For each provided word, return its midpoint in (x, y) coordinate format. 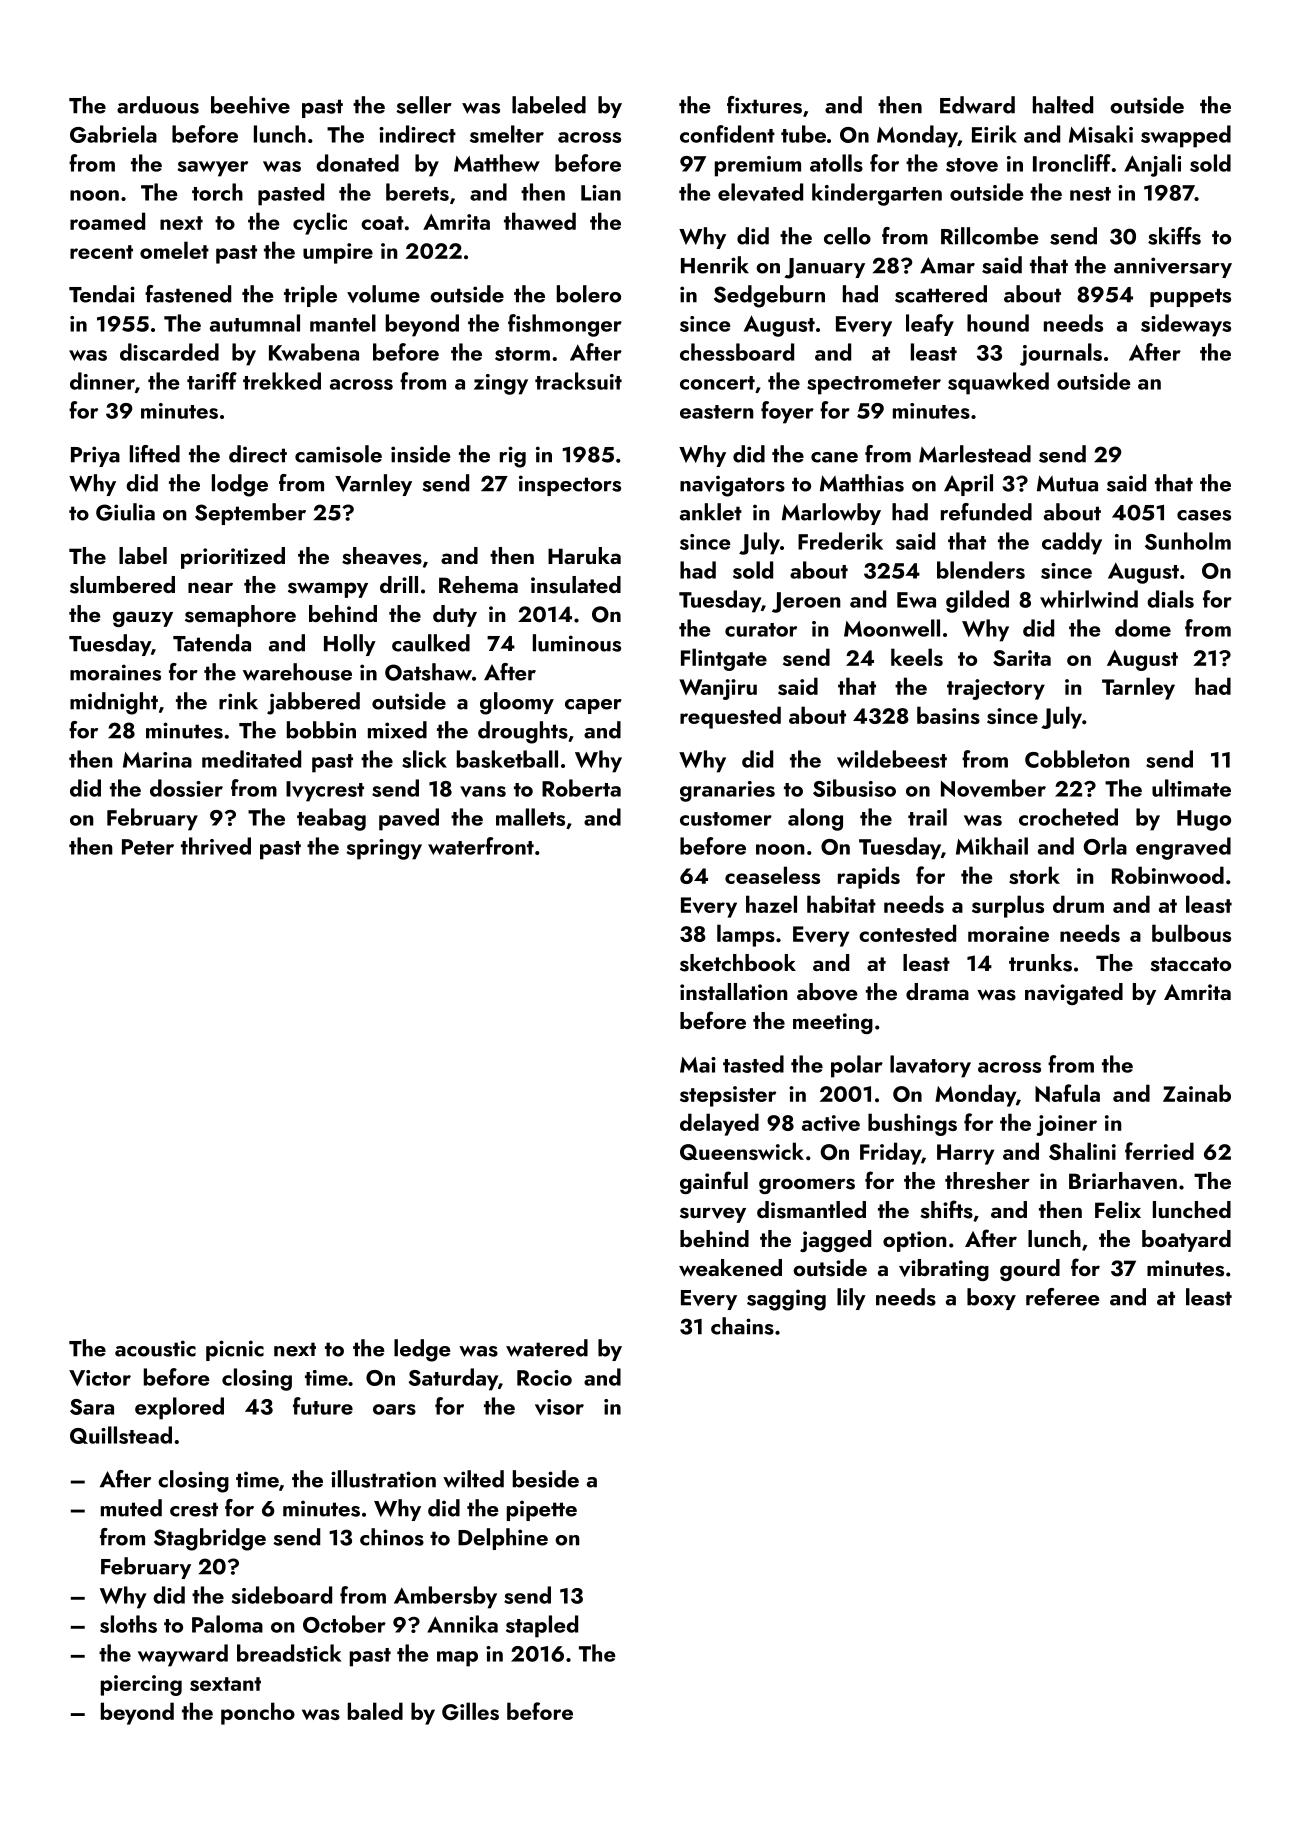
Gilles (470, 1711)
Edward (977, 105)
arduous (158, 105)
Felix (1118, 1209)
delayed (719, 1124)
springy (384, 849)
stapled (542, 1626)
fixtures (764, 105)
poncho (258, 1713)
